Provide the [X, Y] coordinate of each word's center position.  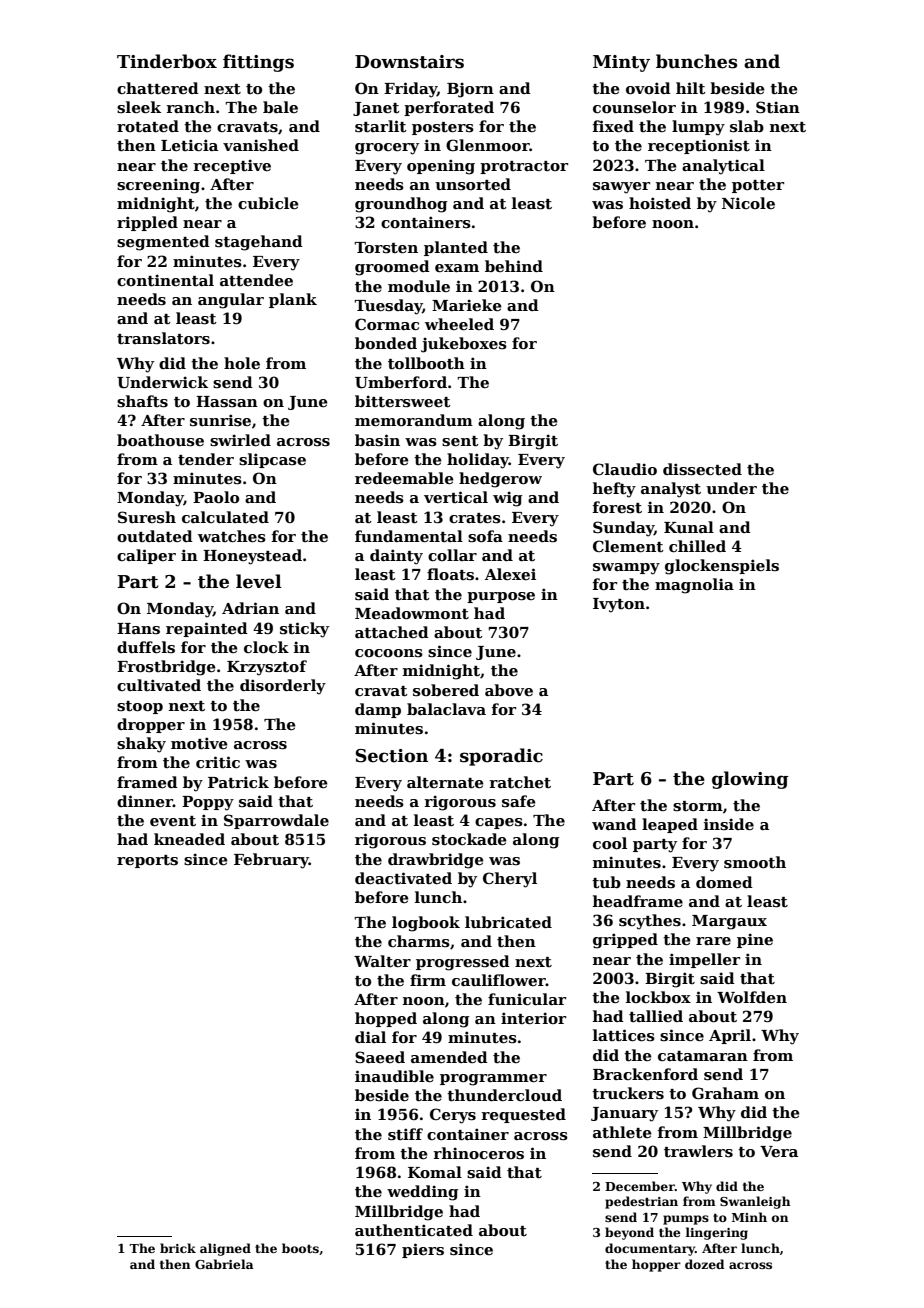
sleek [139, 107]
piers [423, 1250]
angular [231, 301]
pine [755, 940]
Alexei [510, 574]
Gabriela [224, 1264]
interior [533, 1018]
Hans [138, 628]
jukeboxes [464, 345]
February [271, 861]
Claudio [625, 469]
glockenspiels [722, 567]
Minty [621, 63]
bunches [696, 61]
